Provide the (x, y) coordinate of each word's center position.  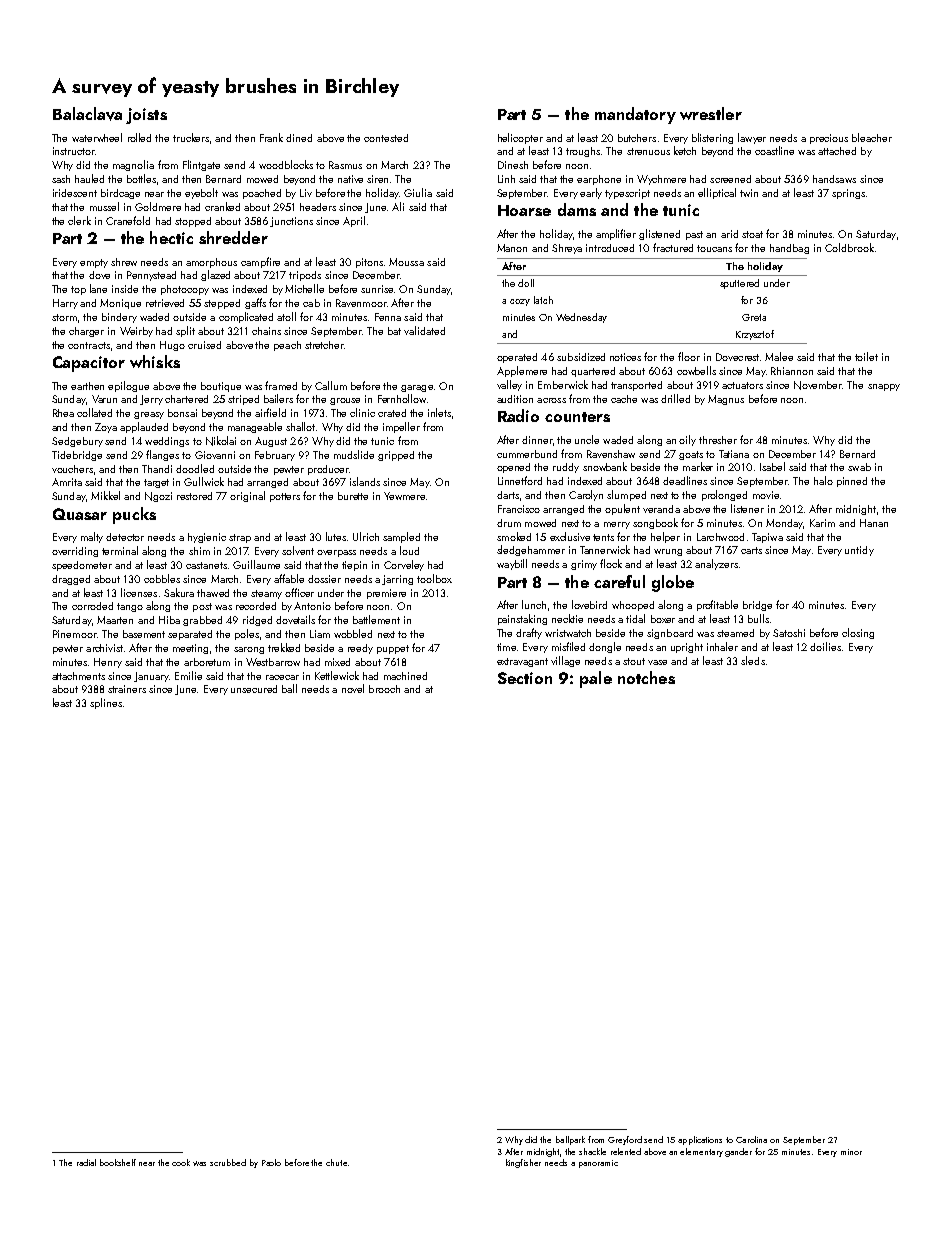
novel (353, 688)
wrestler (711, 113)
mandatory (635, 115)
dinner (537, 440)
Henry (108, 663)
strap (240, 538)
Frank (271, 137)
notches (646, 677)
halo (823, 480)
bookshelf (118, 1162)
